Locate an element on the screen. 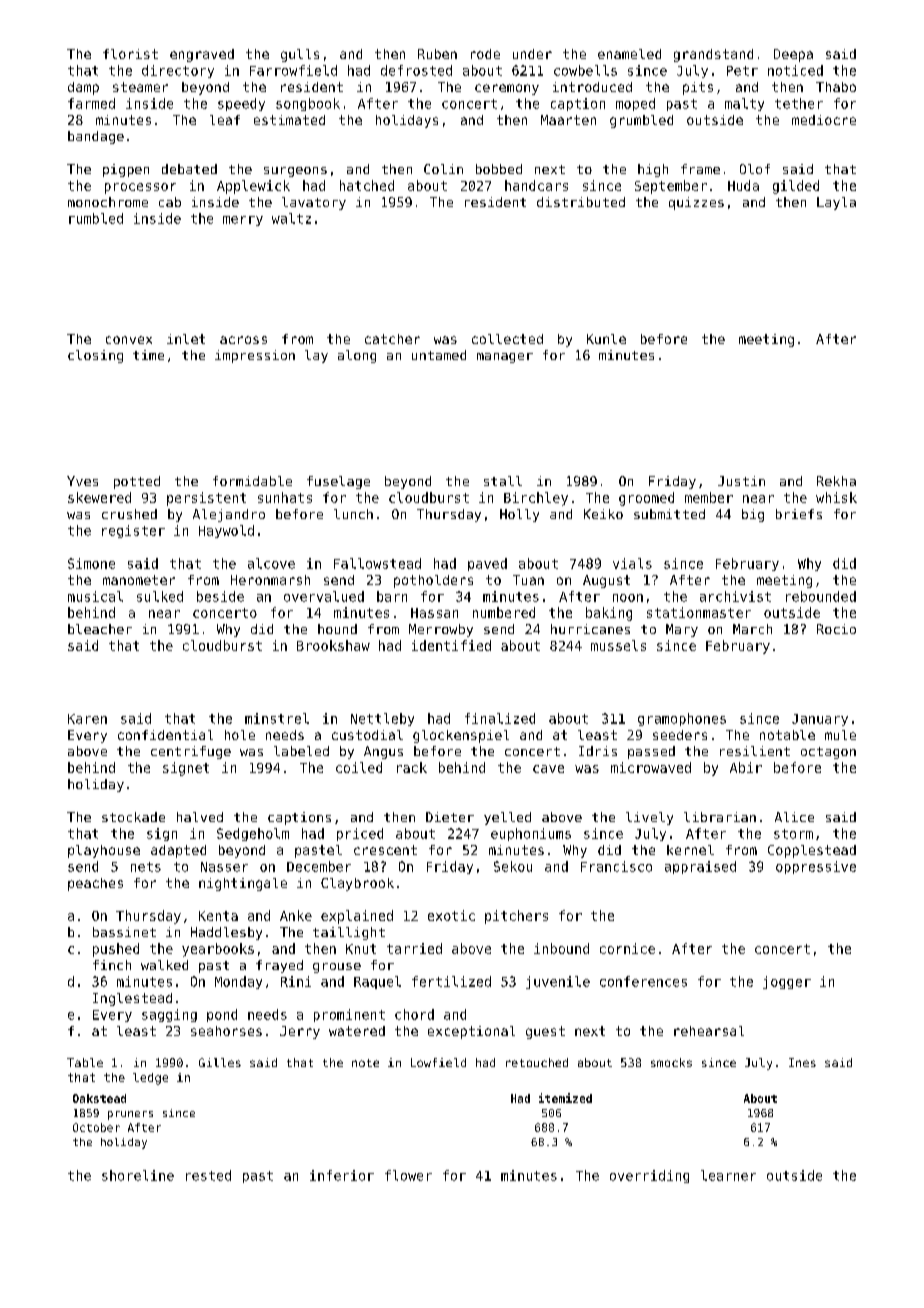 This screenshot has height=1308, width=924. Layla is located at coordinates (836, 203).
